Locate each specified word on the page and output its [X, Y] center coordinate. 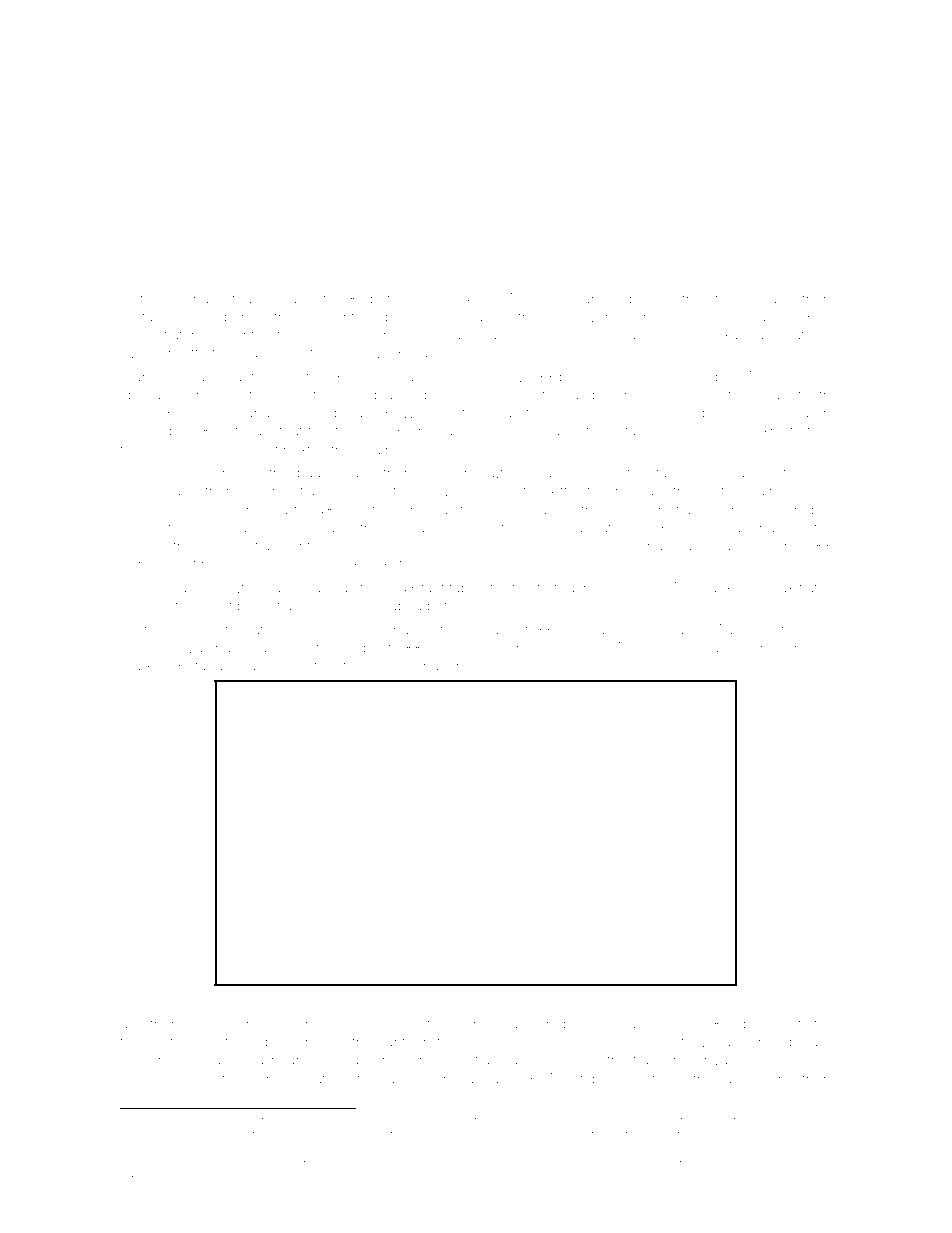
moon [300, 1150]
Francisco [153, 376]
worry [357, 668]
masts [789, 1024]
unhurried [152, 564]
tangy [213, 667]
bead [503, 414]
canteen [404, 1042]
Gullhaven [430, 665]
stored [373, 588]
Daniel [637, 1023]
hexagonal [743, 529]
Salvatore [714, 647]
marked [145, 666]
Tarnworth [797, 394]
